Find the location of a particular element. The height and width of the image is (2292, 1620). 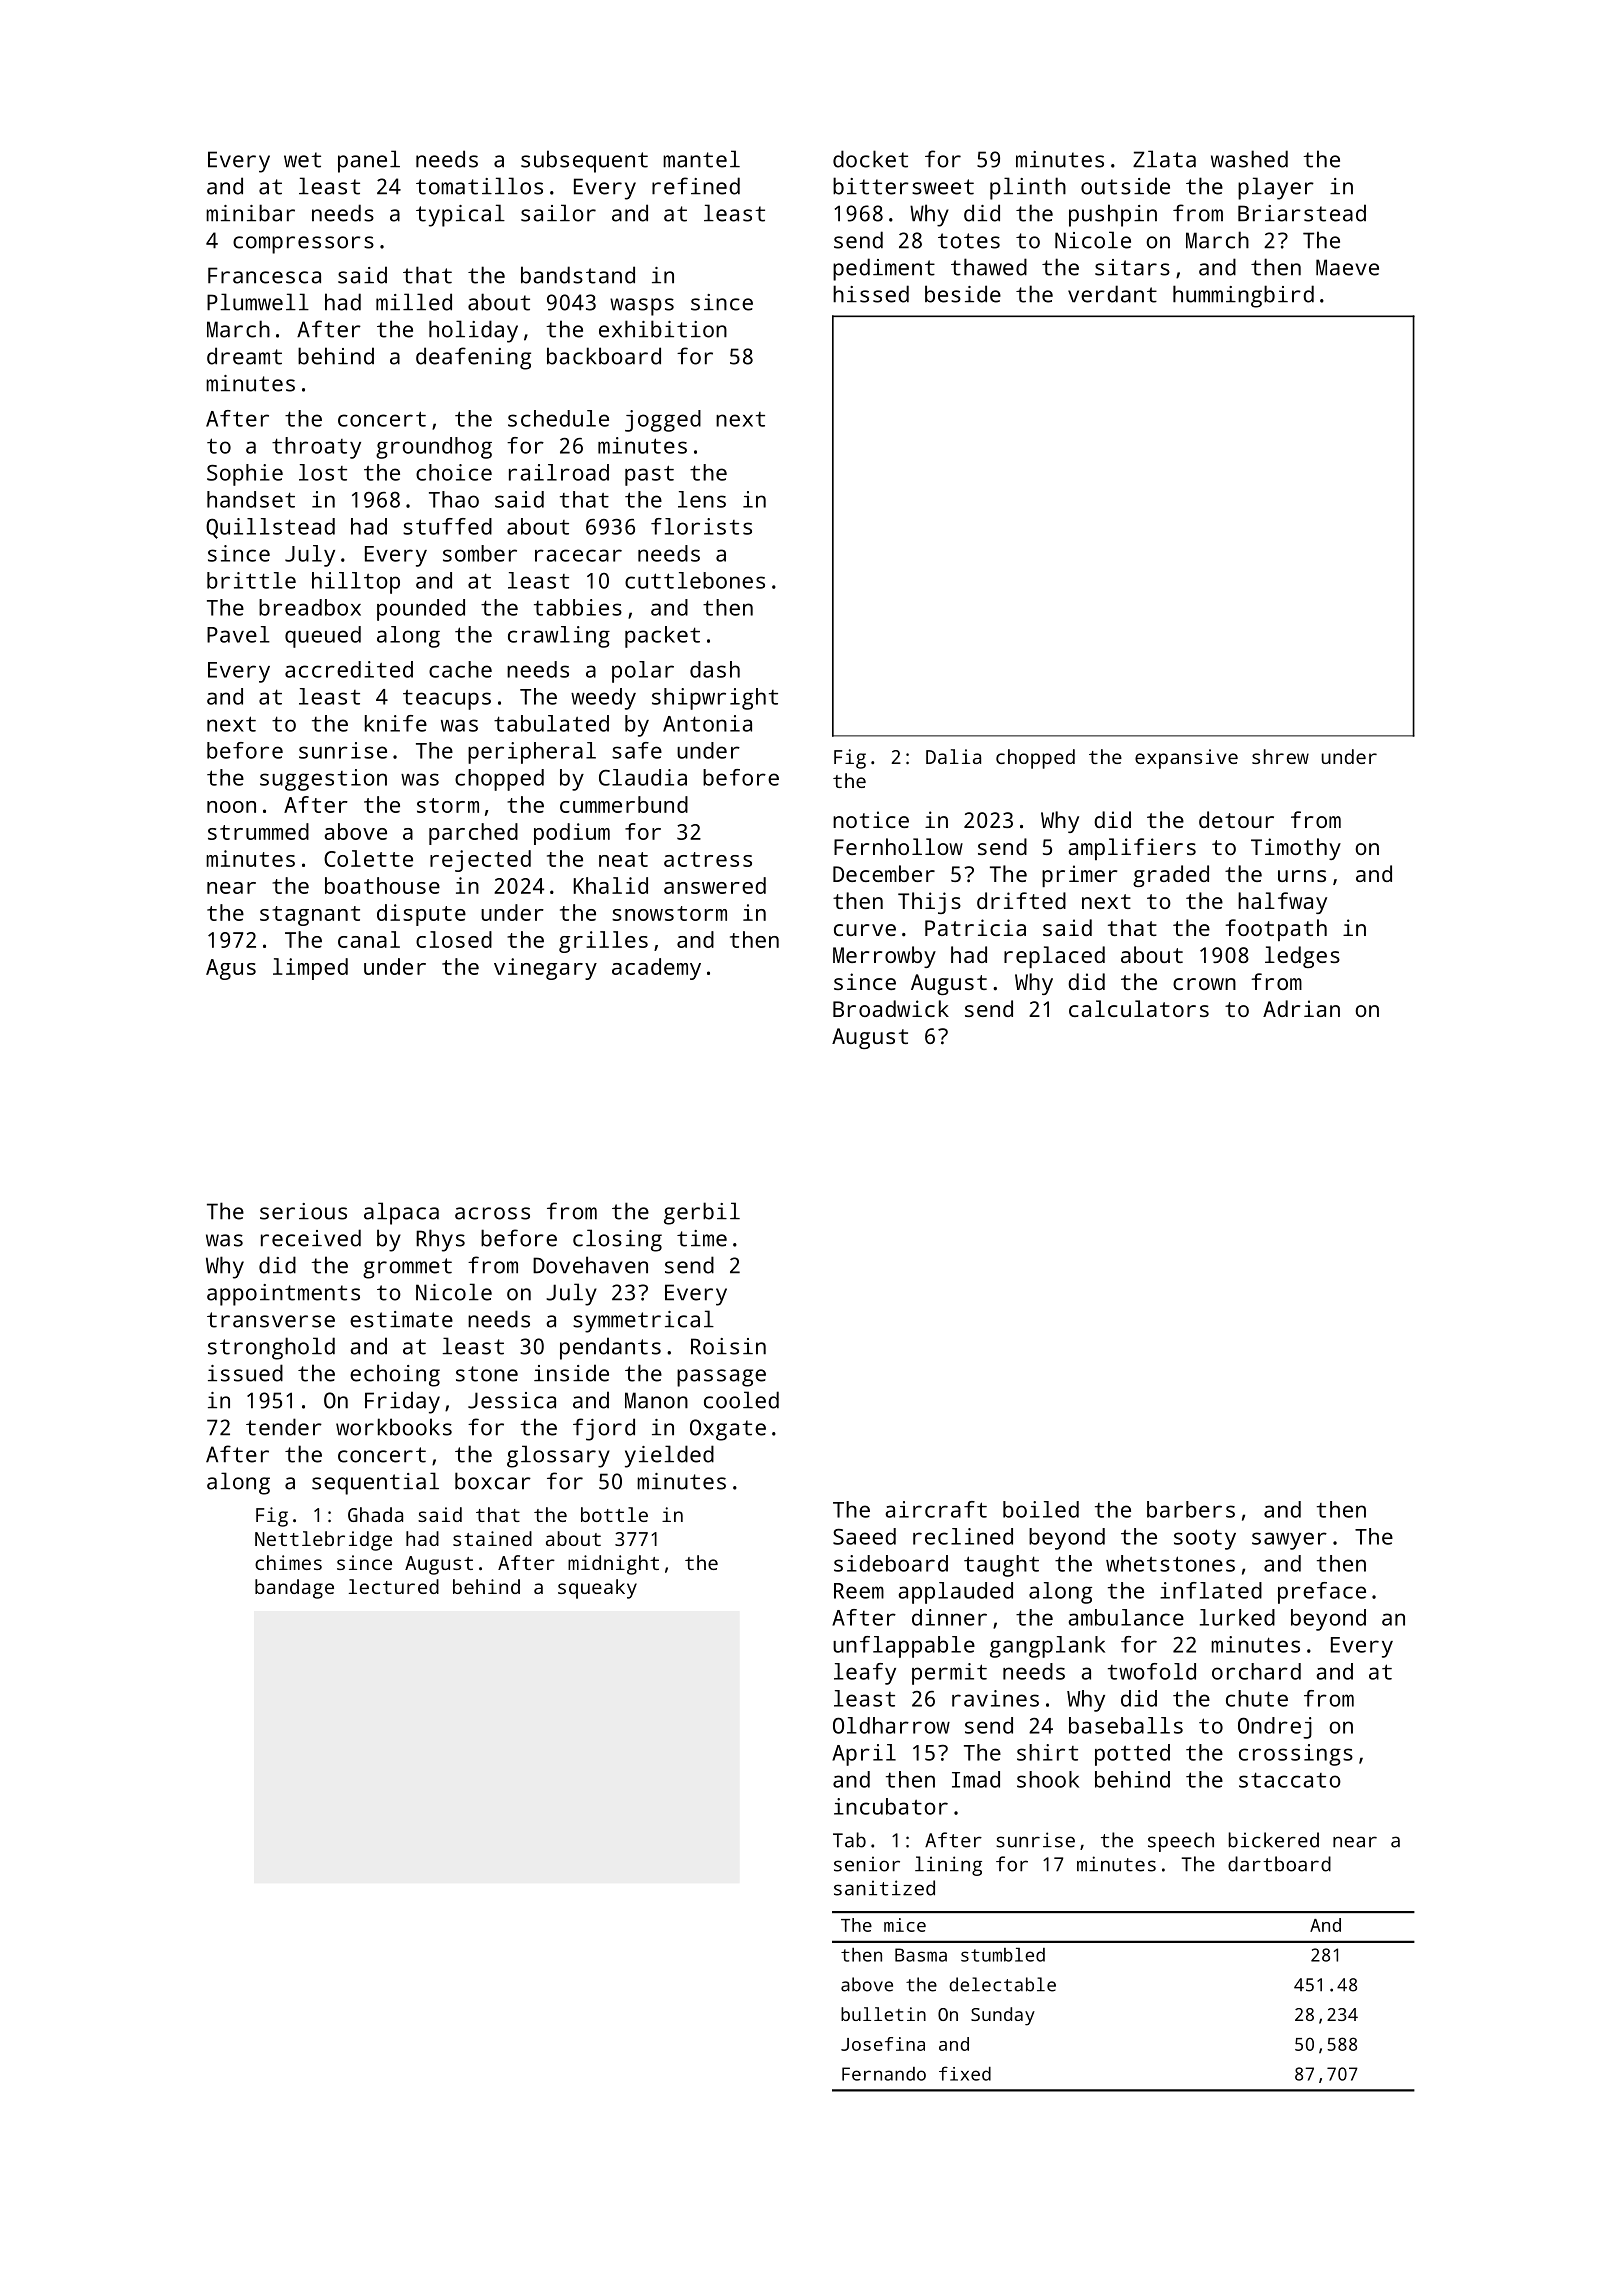

cooled is located at coordinates (741, 1400).
